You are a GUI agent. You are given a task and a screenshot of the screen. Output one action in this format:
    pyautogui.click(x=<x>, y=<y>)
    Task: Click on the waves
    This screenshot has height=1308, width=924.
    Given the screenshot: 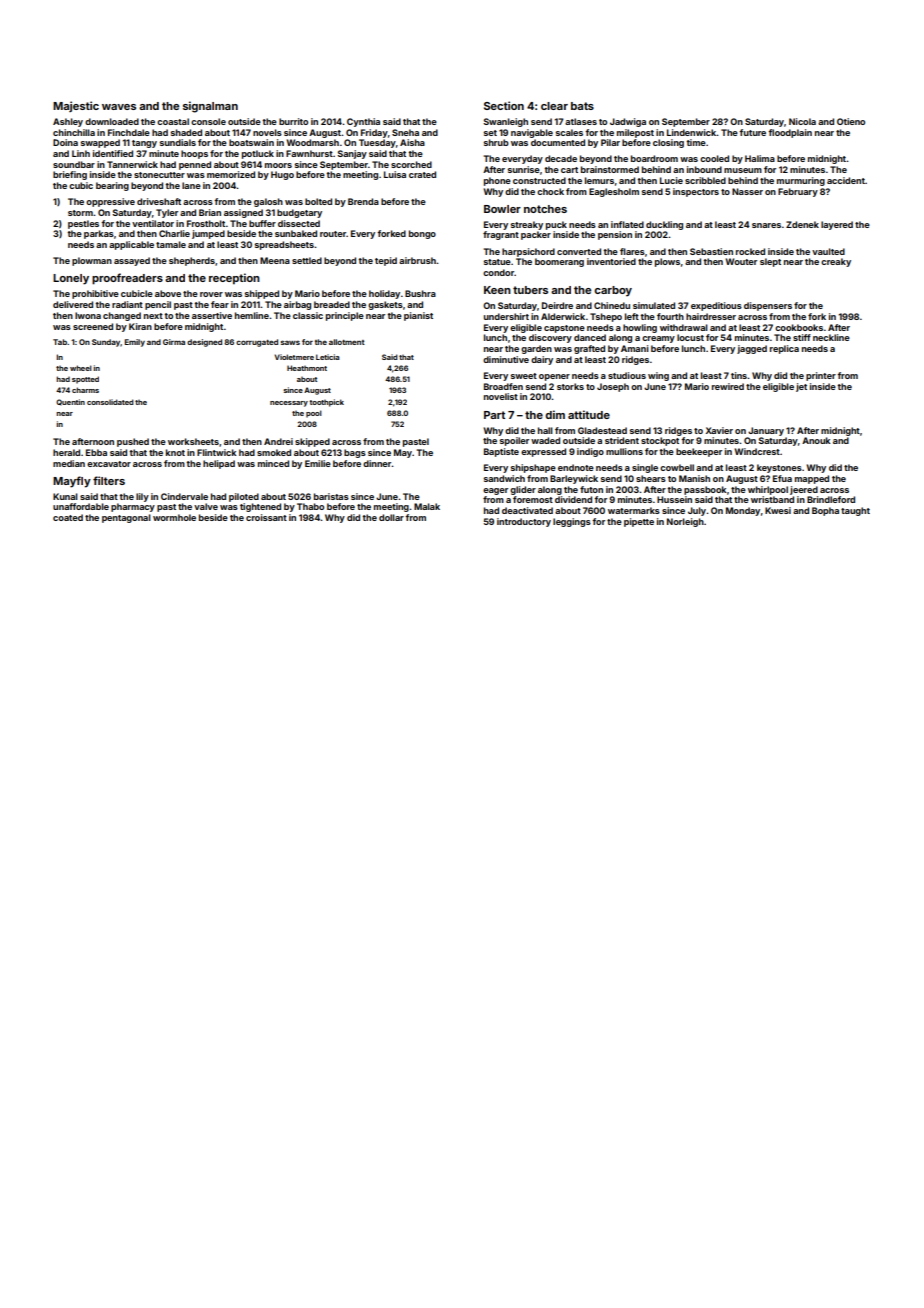 What is the action you would take?
    pyautogui.click(x=119, y=107)
